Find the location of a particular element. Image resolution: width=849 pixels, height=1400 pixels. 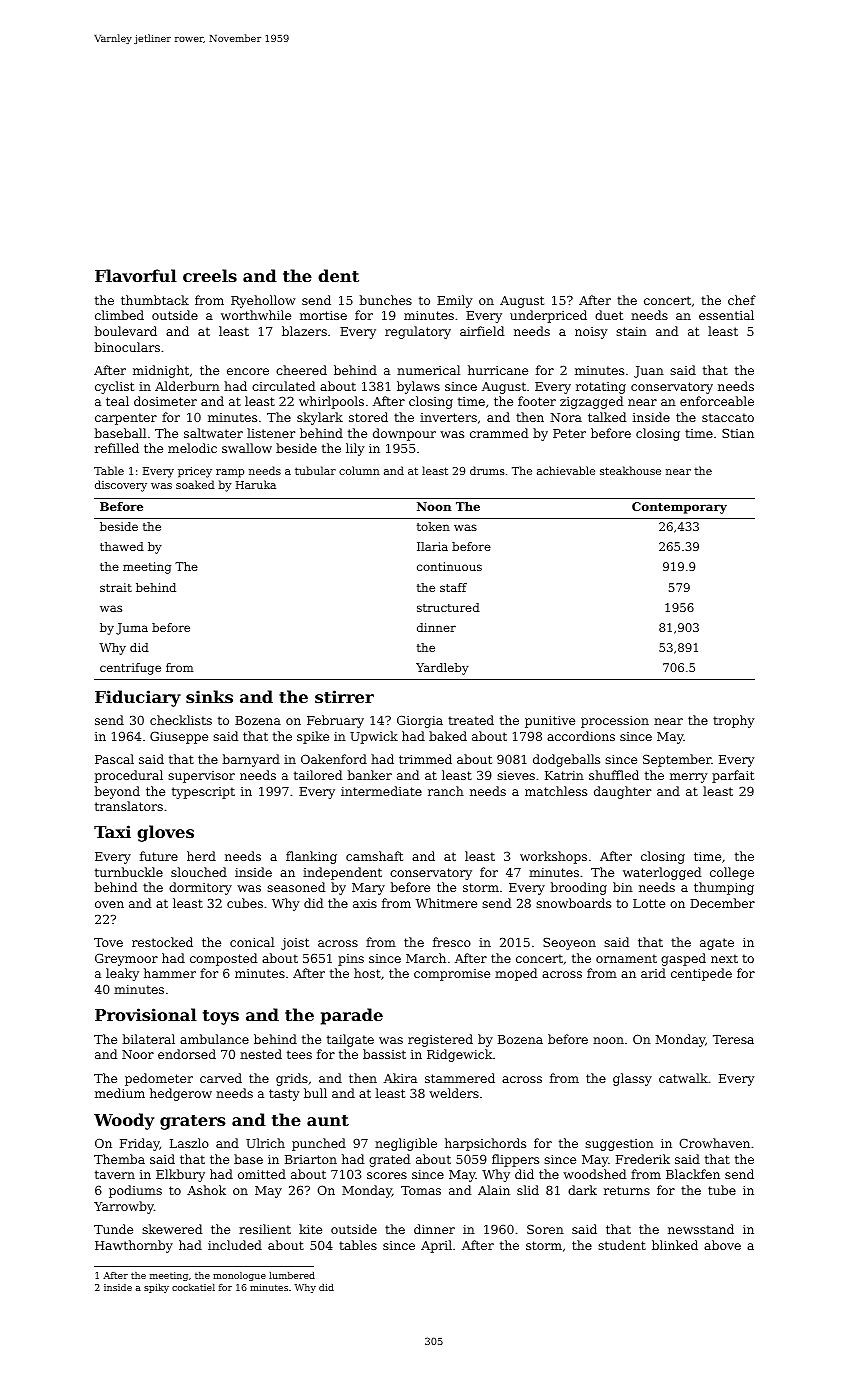

catwalk is located at coordinates (683, 1078).
